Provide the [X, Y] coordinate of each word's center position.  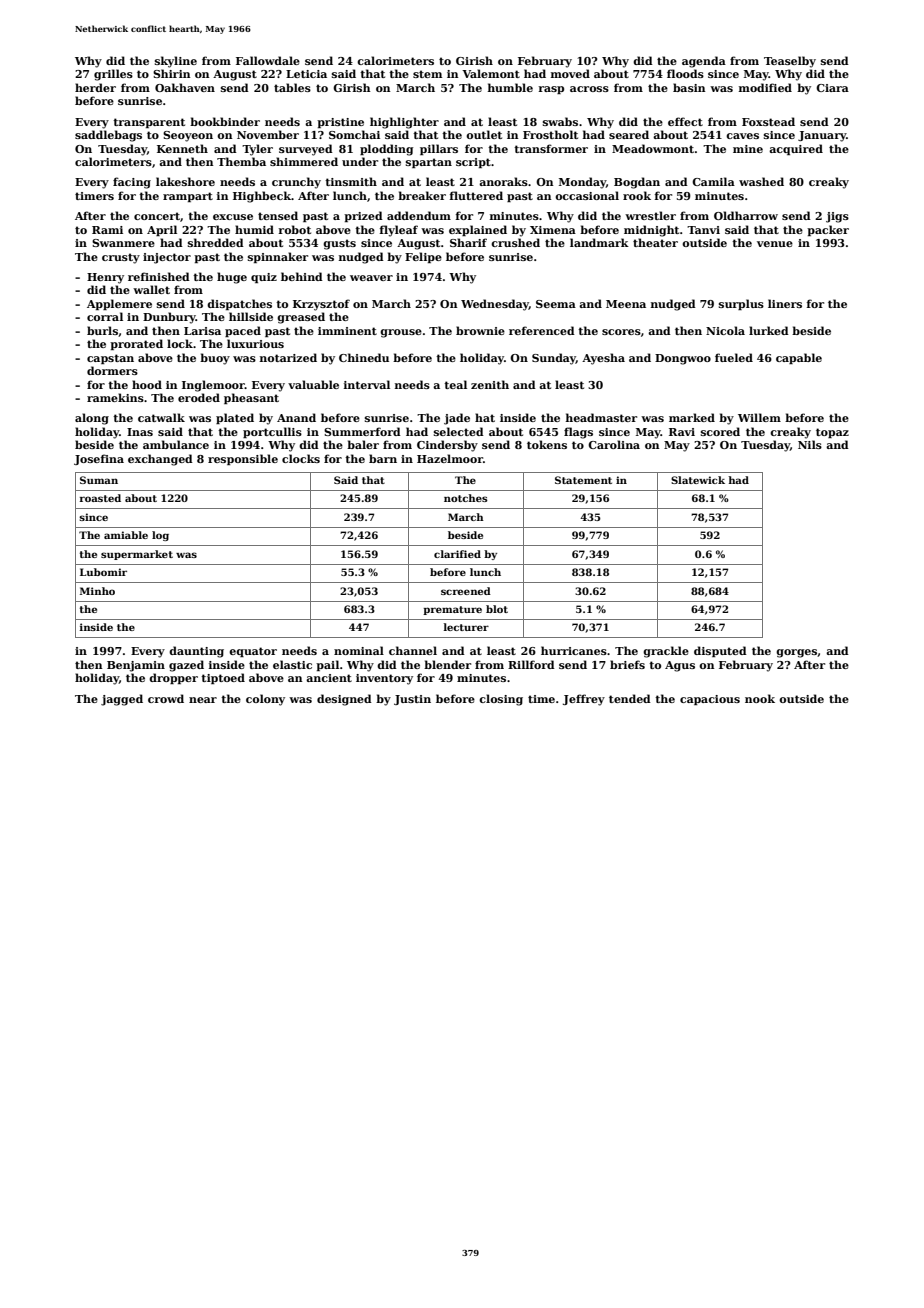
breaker [422, 195]
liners [785, 303]
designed [344, 700]
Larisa [202, 331]
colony [265, 700]
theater [655, 242]
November [268, 134]
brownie [480, 330]
